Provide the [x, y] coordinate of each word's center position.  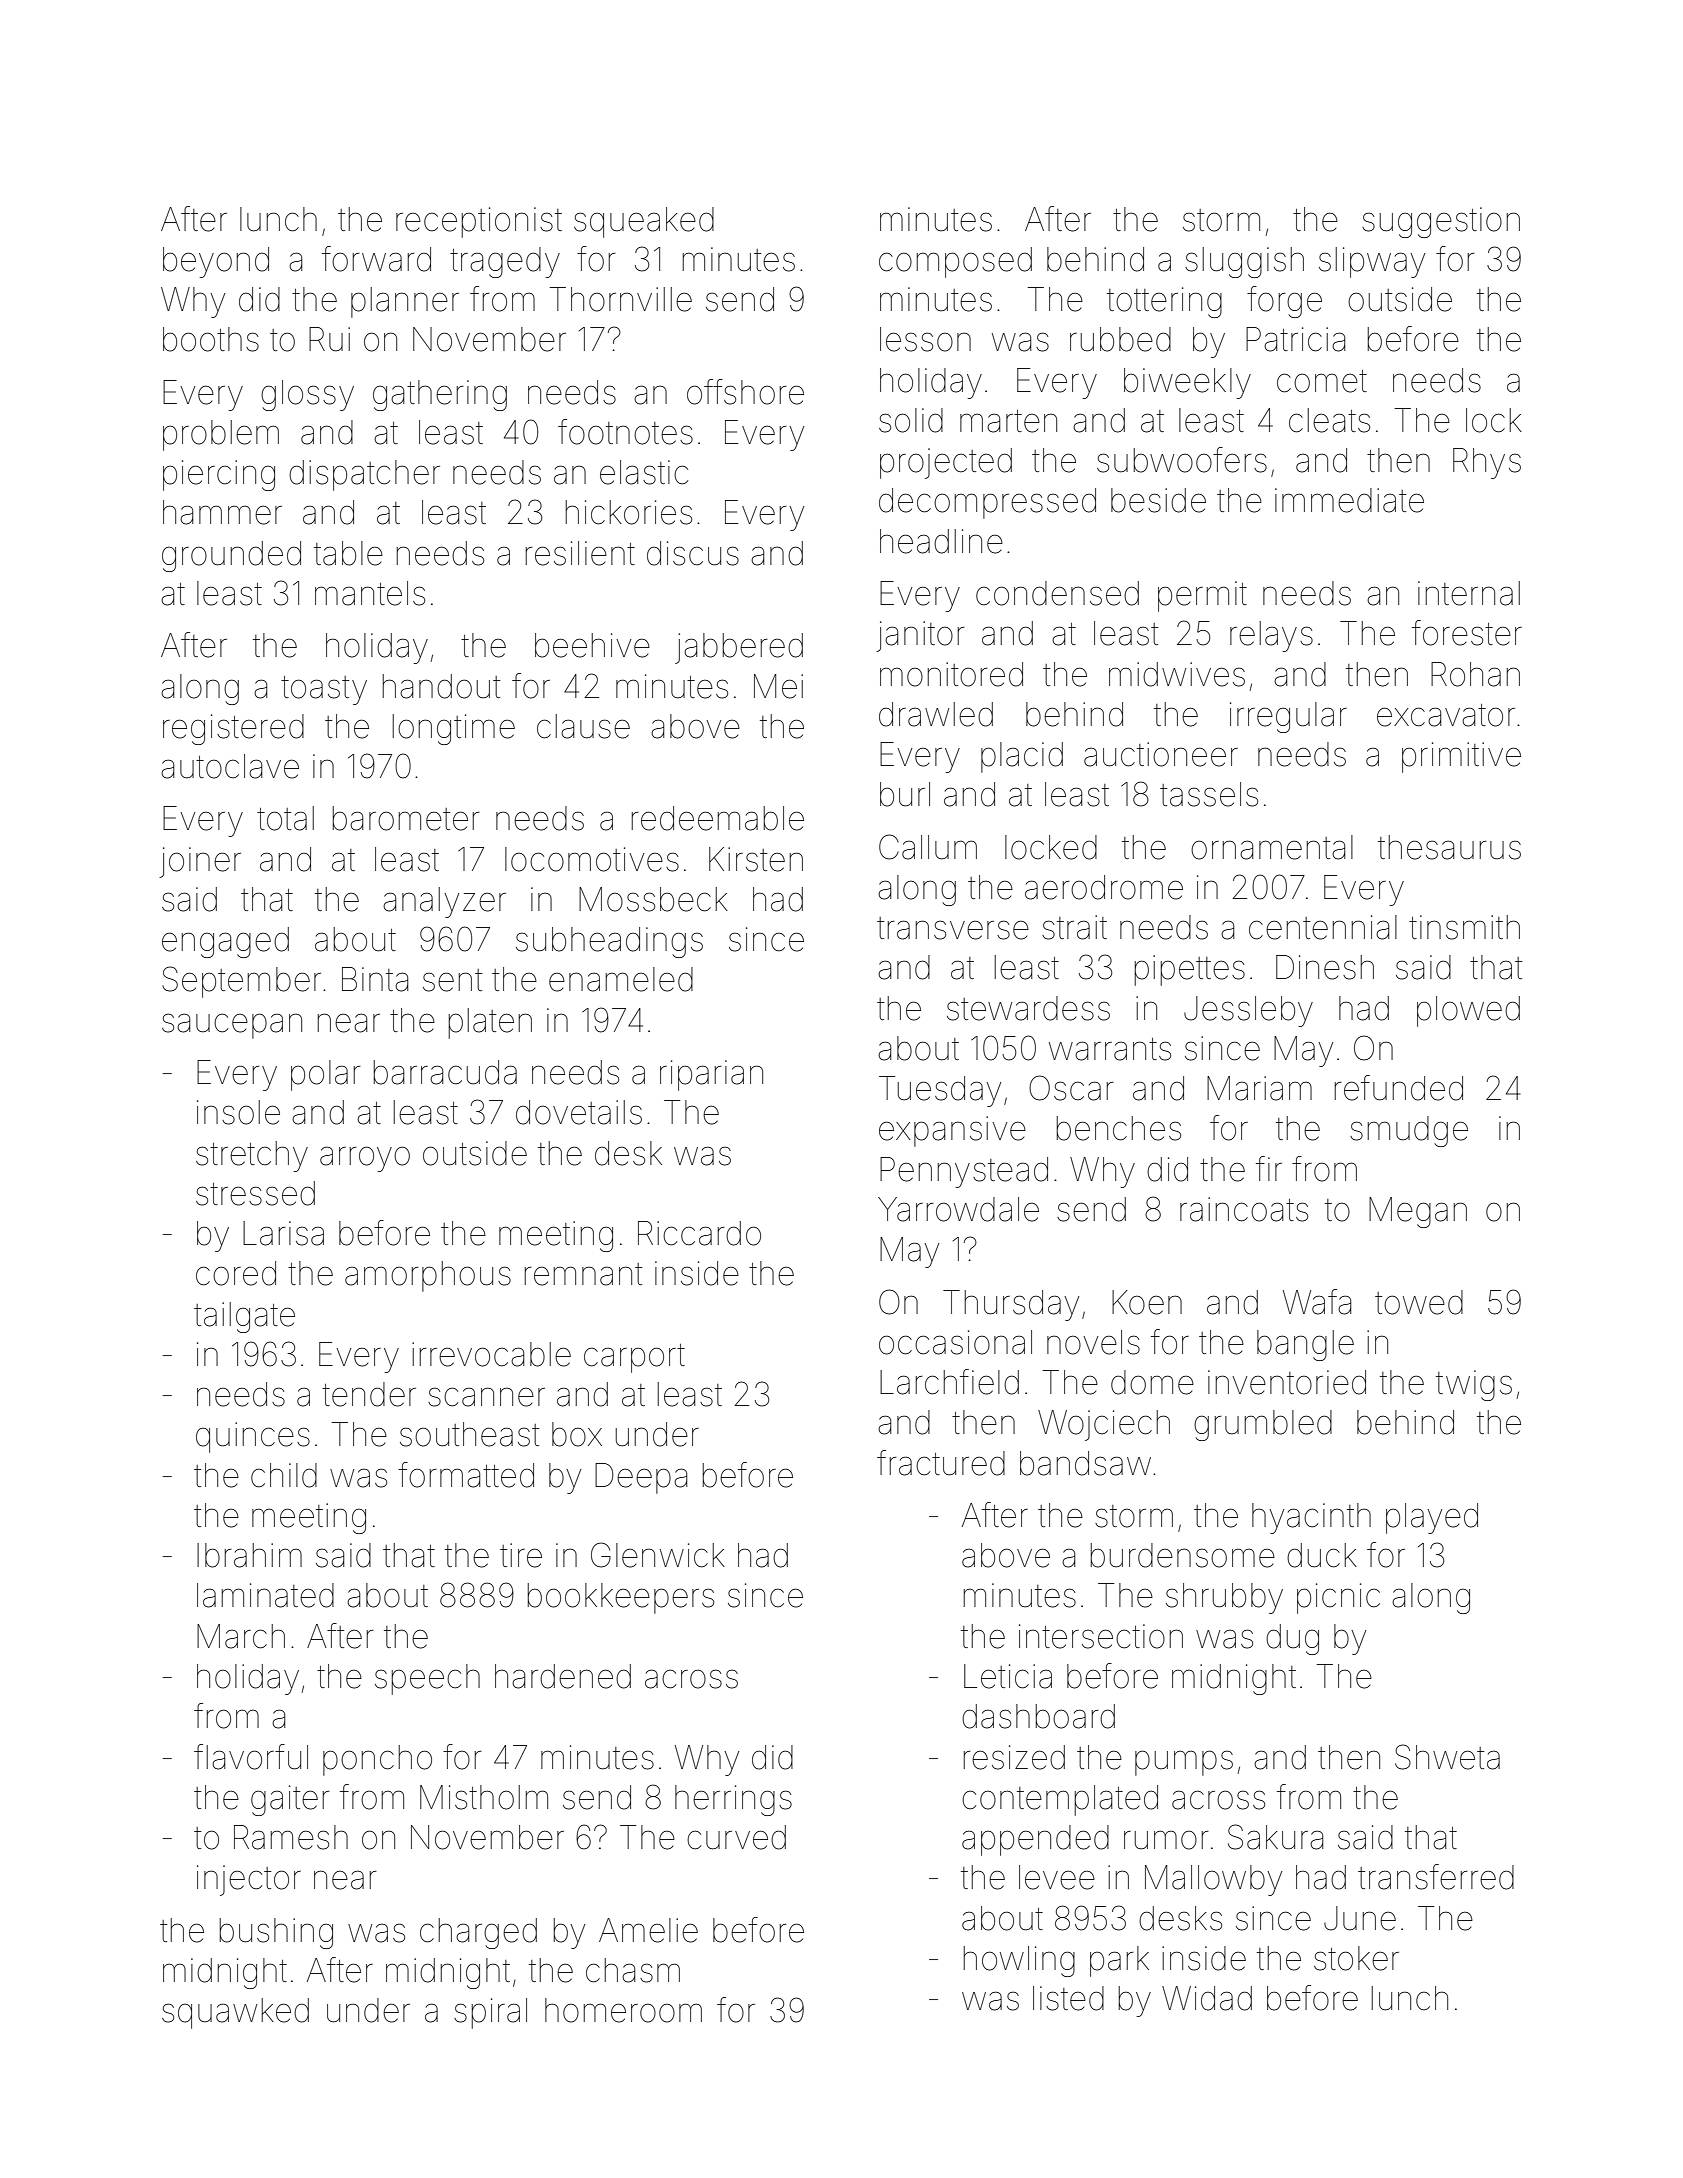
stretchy [252, 1156]
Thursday [1011, 1305]
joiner [200, 862]
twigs [1474, 1385]
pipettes [1190, 970]
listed [1068, 1998]
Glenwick [658, 1555]
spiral [490, 2013]
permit [1202, 596]
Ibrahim [249, 1555]
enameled [621, 979]
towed [1419, 1302]
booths [211, 339]
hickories [629, 512]
